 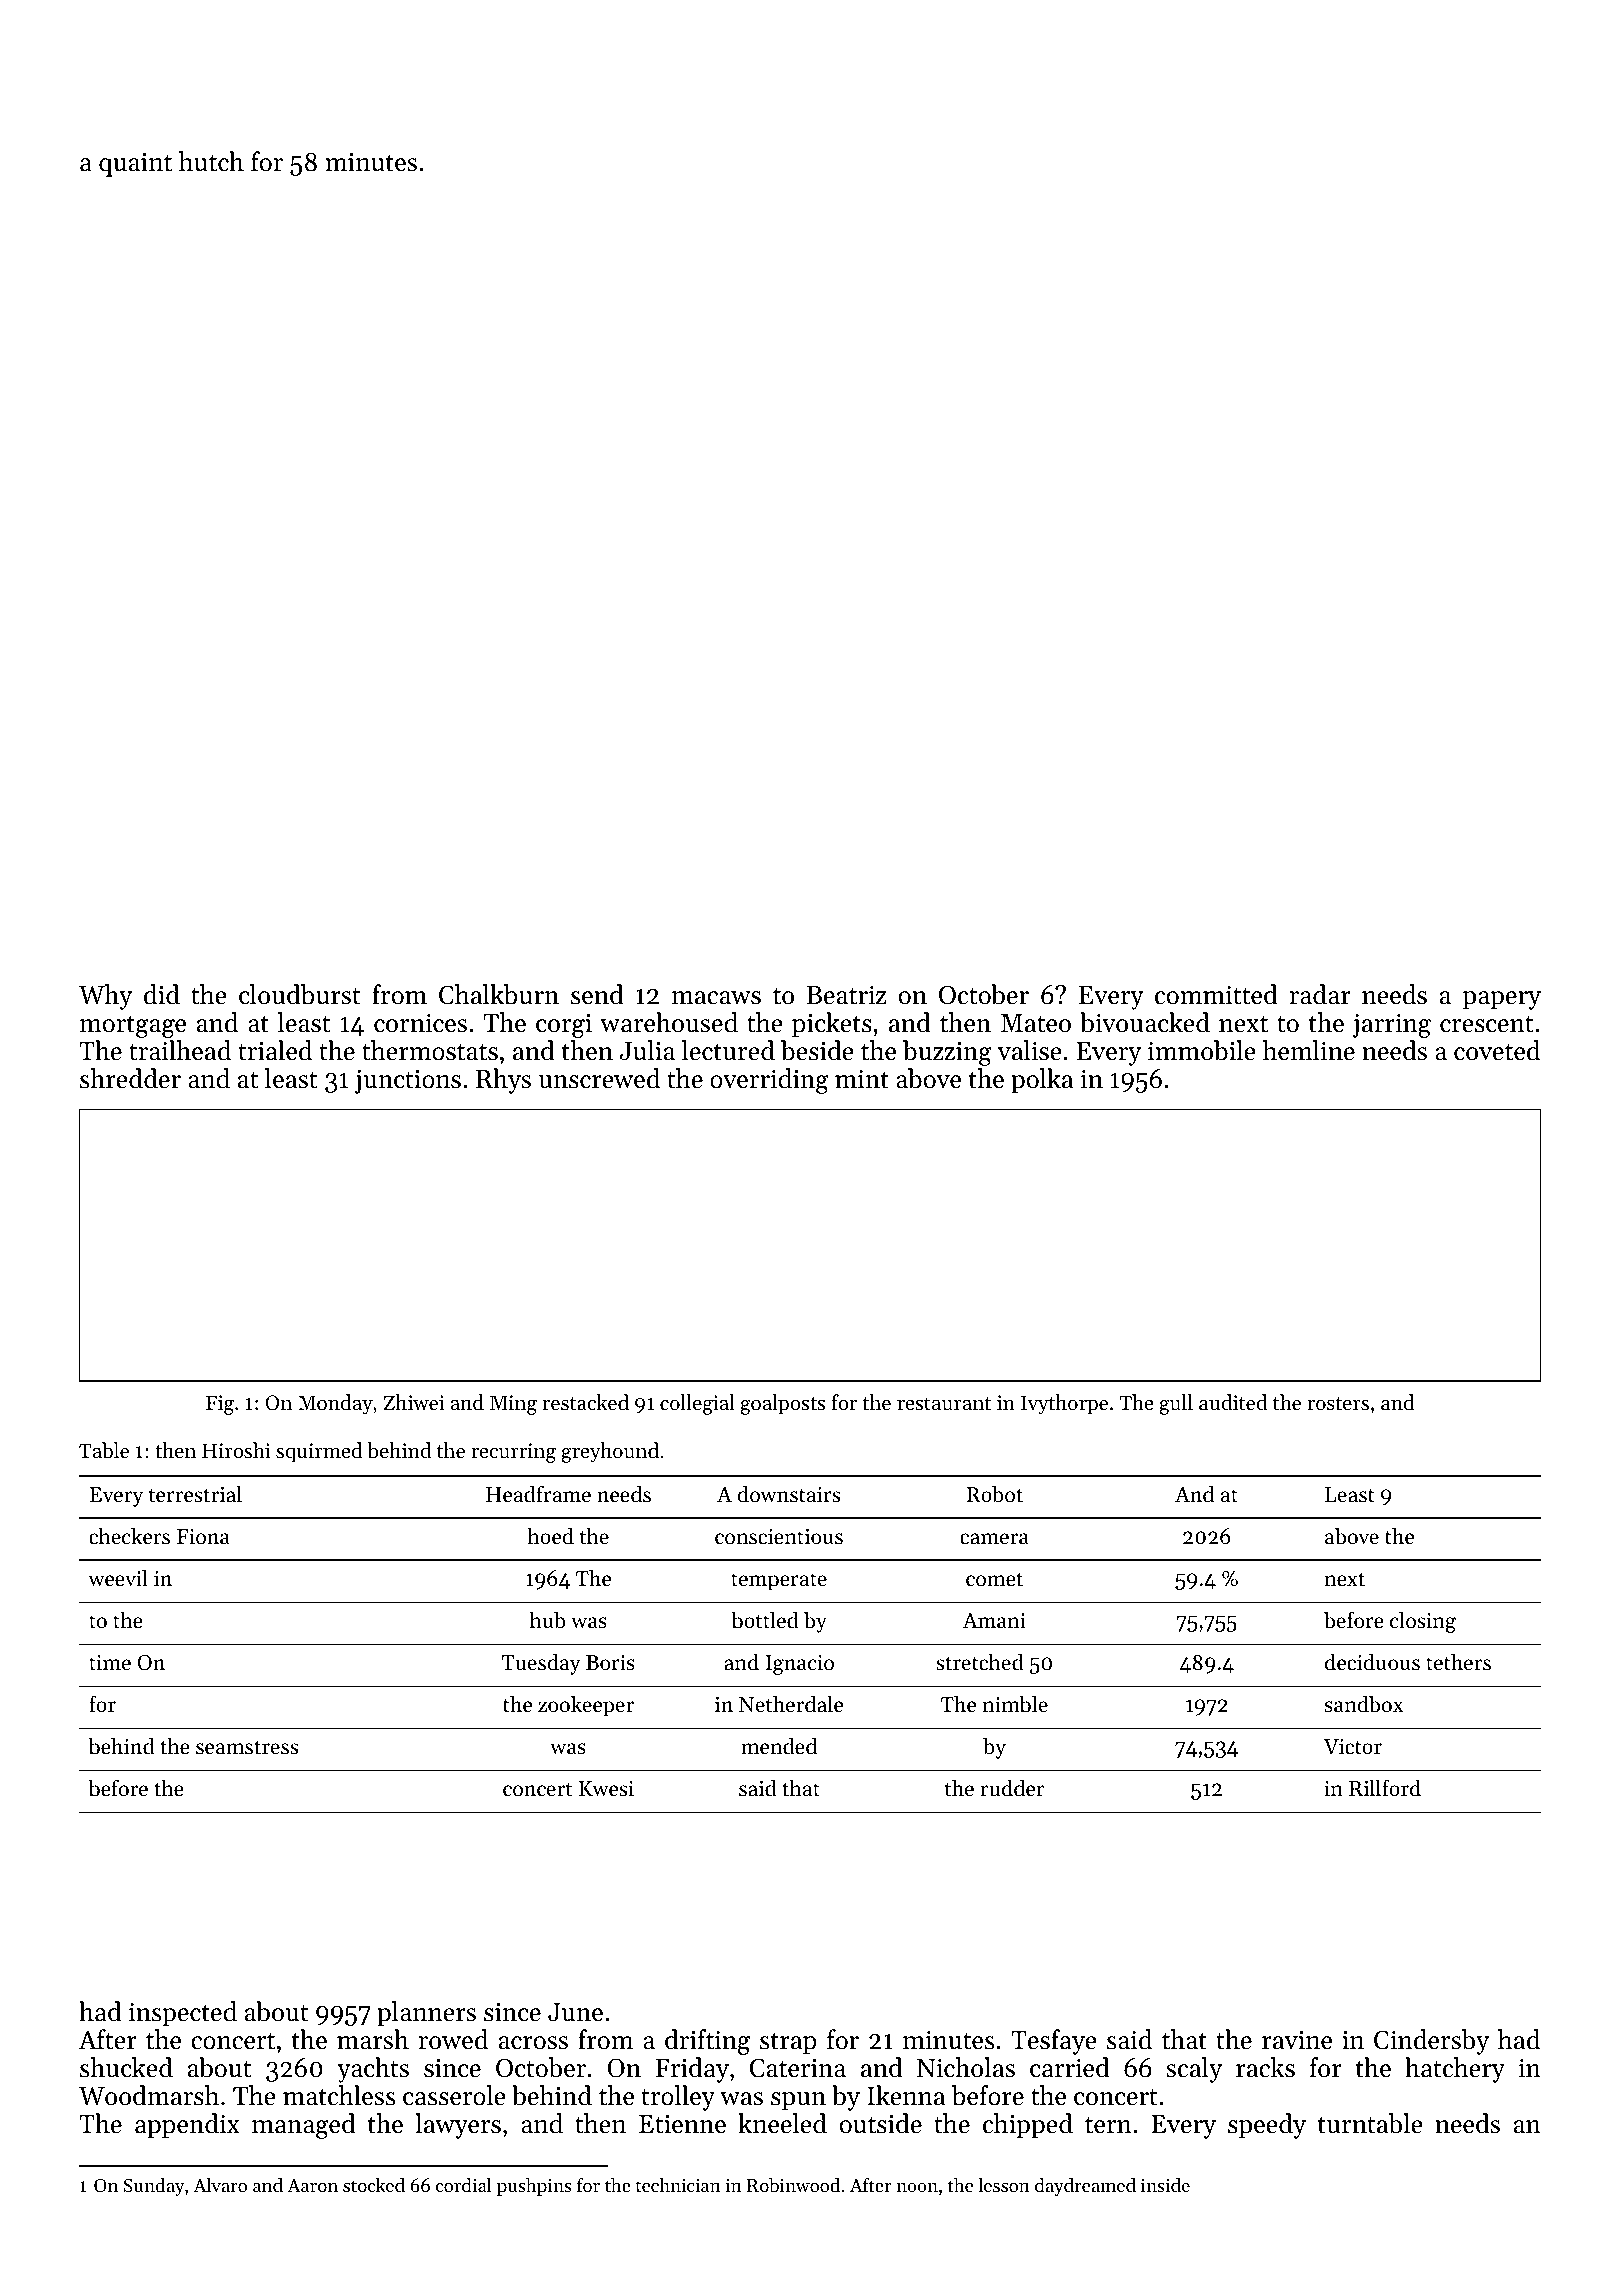 I want to click on cordial, so click(x=464, y=2185).
